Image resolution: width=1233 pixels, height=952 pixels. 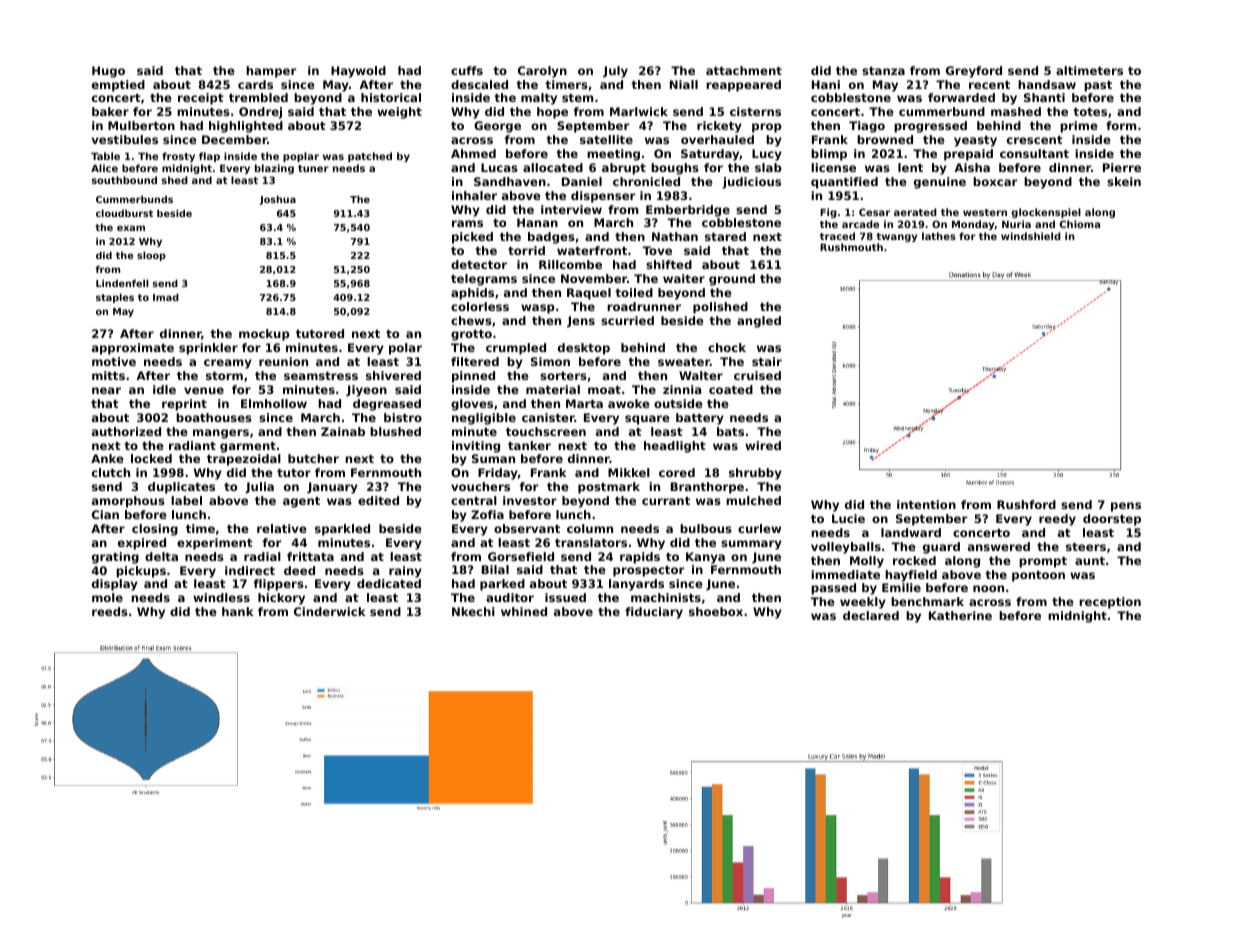 I want to click on hamper, so click(x=271, y=72).
